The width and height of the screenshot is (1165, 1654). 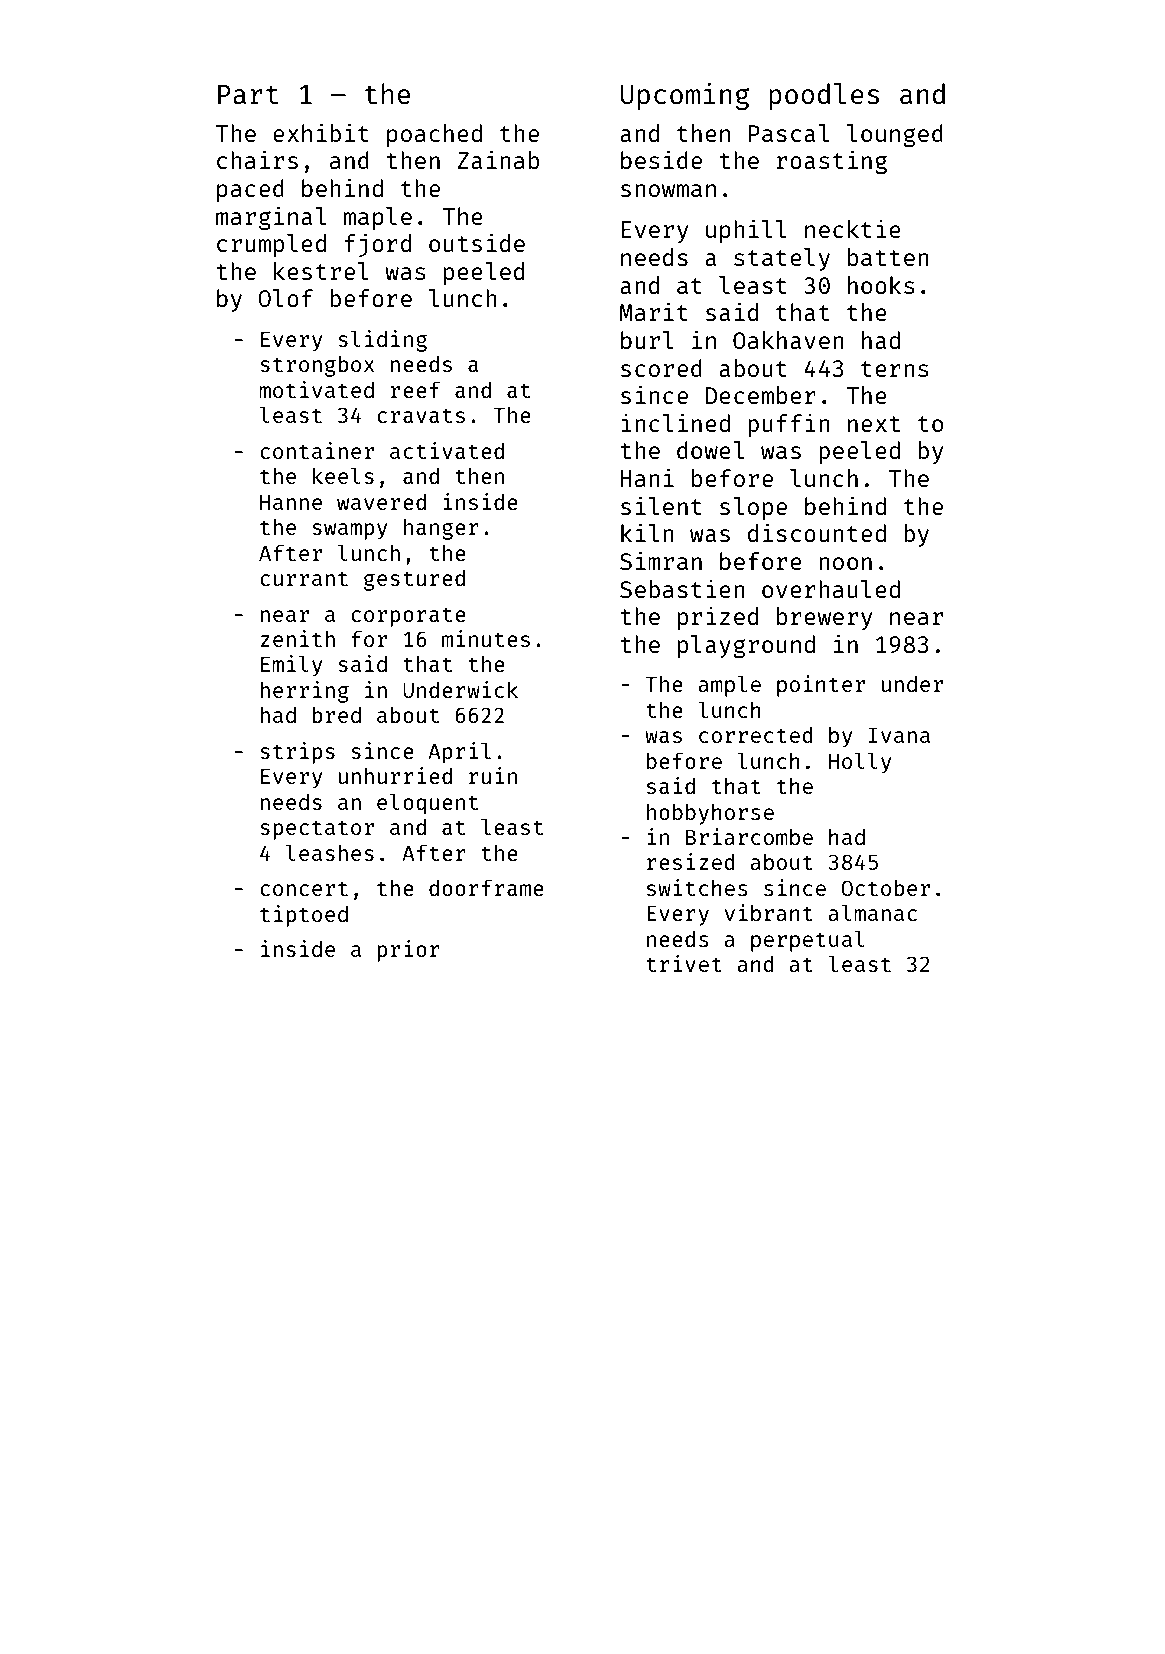 What do you see at coordinates (682, 588) in the screenshot?
I see `Sebastien` at bounding box center [682, 588].
